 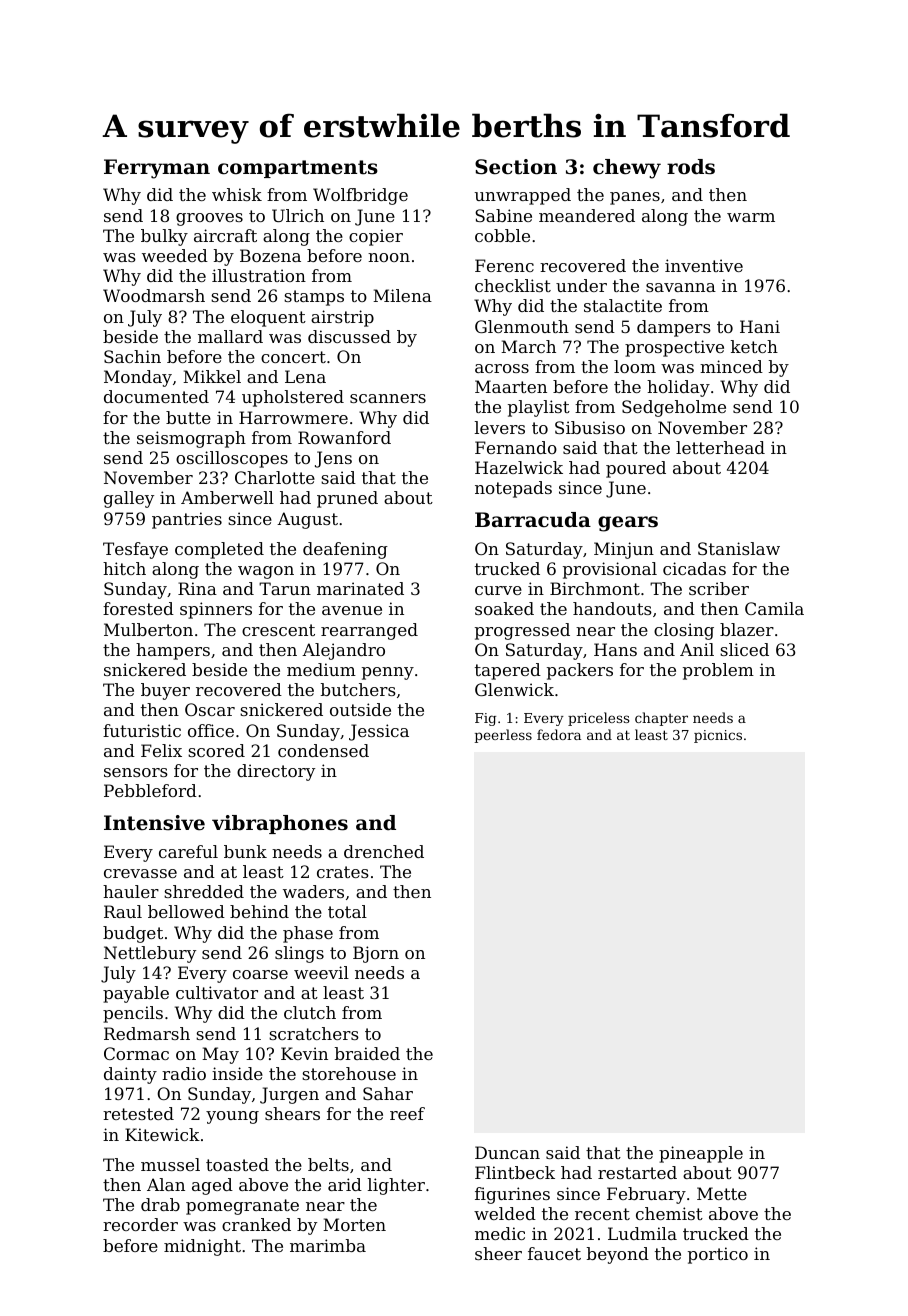 I want to click on rods, so click(x=691, y=167).
